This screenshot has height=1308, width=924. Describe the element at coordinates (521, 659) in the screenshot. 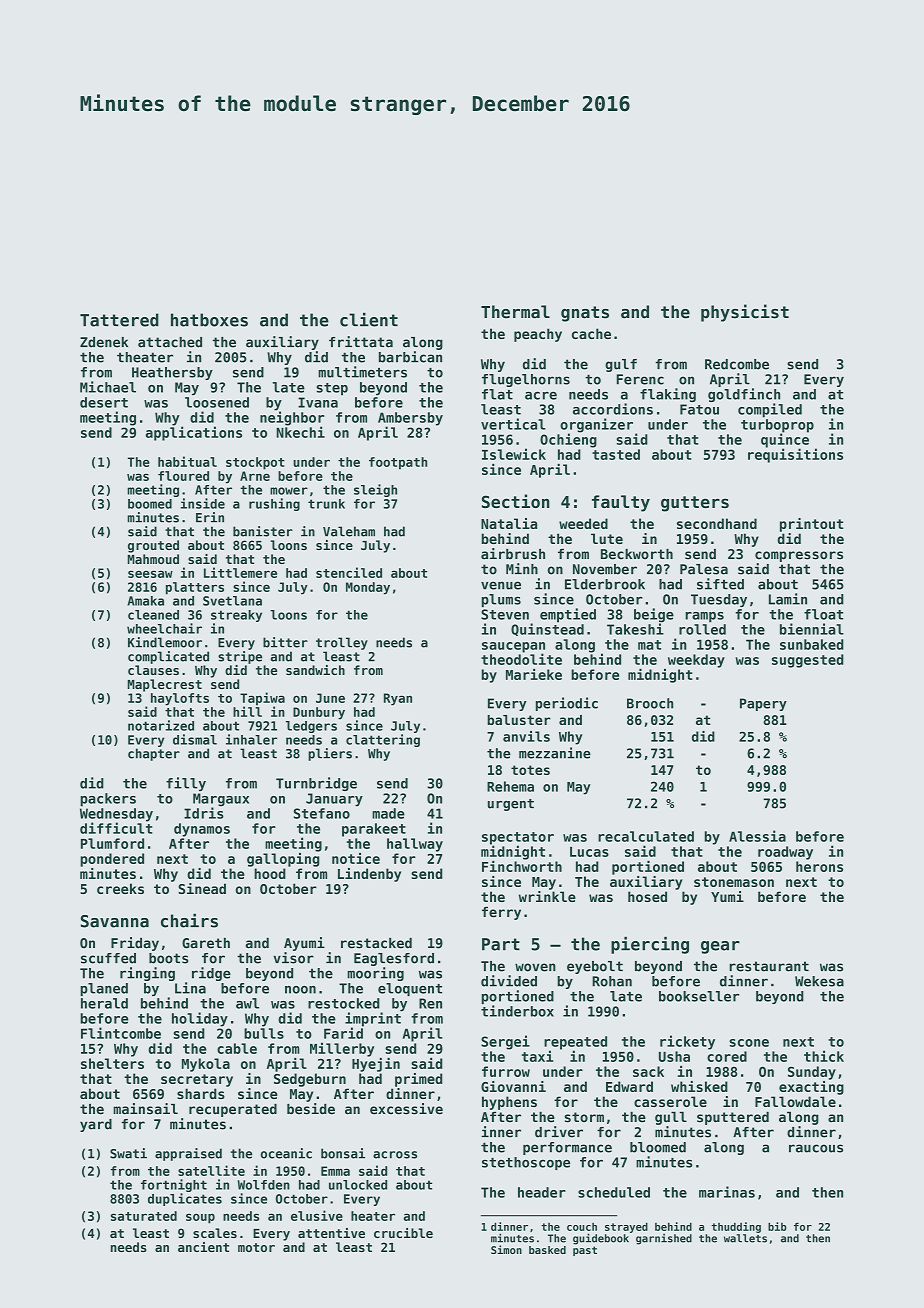

I see `theodolite` at that location.
